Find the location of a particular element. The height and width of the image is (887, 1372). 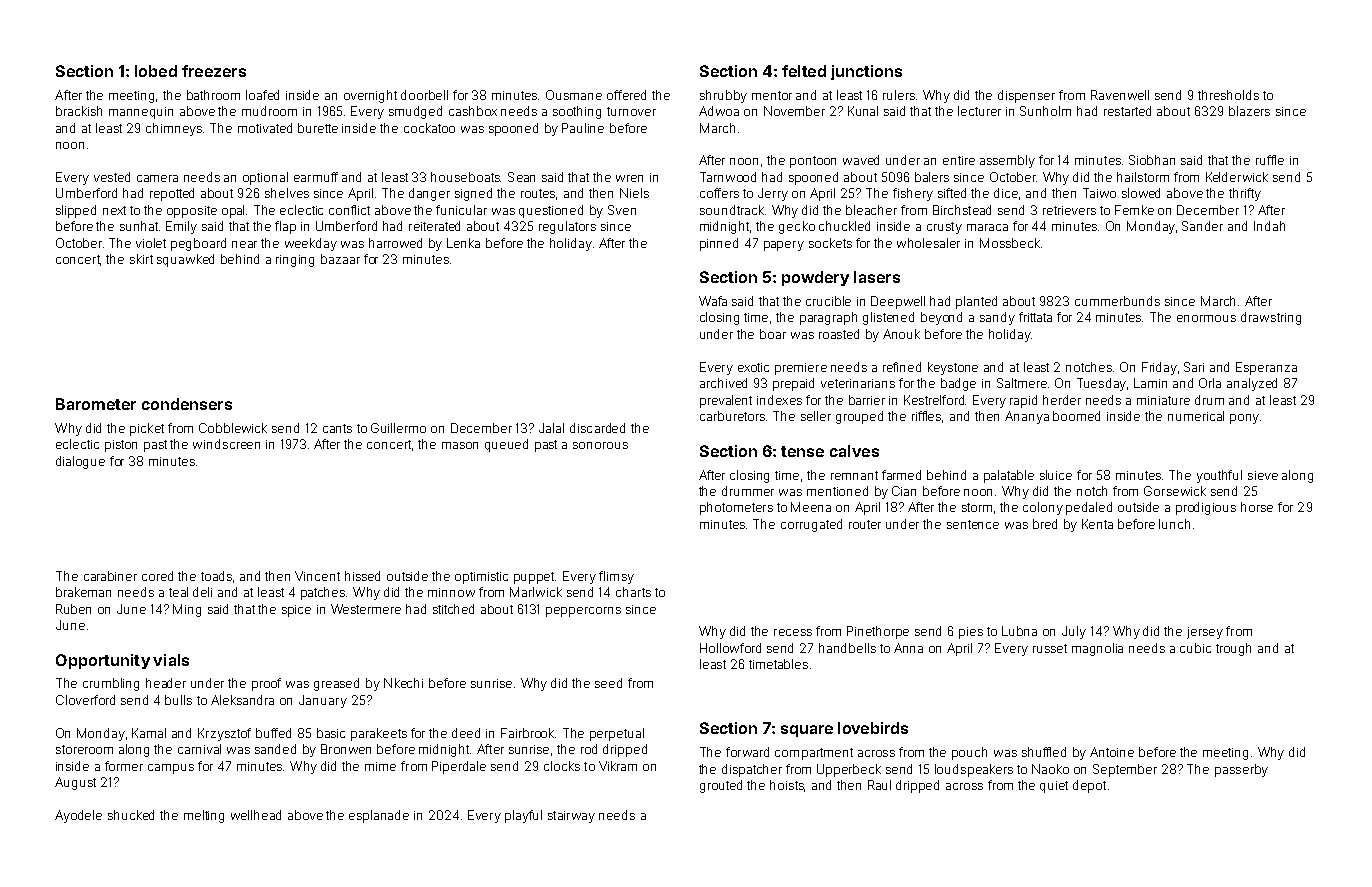

stairway is located at coordinates (571, 817).
